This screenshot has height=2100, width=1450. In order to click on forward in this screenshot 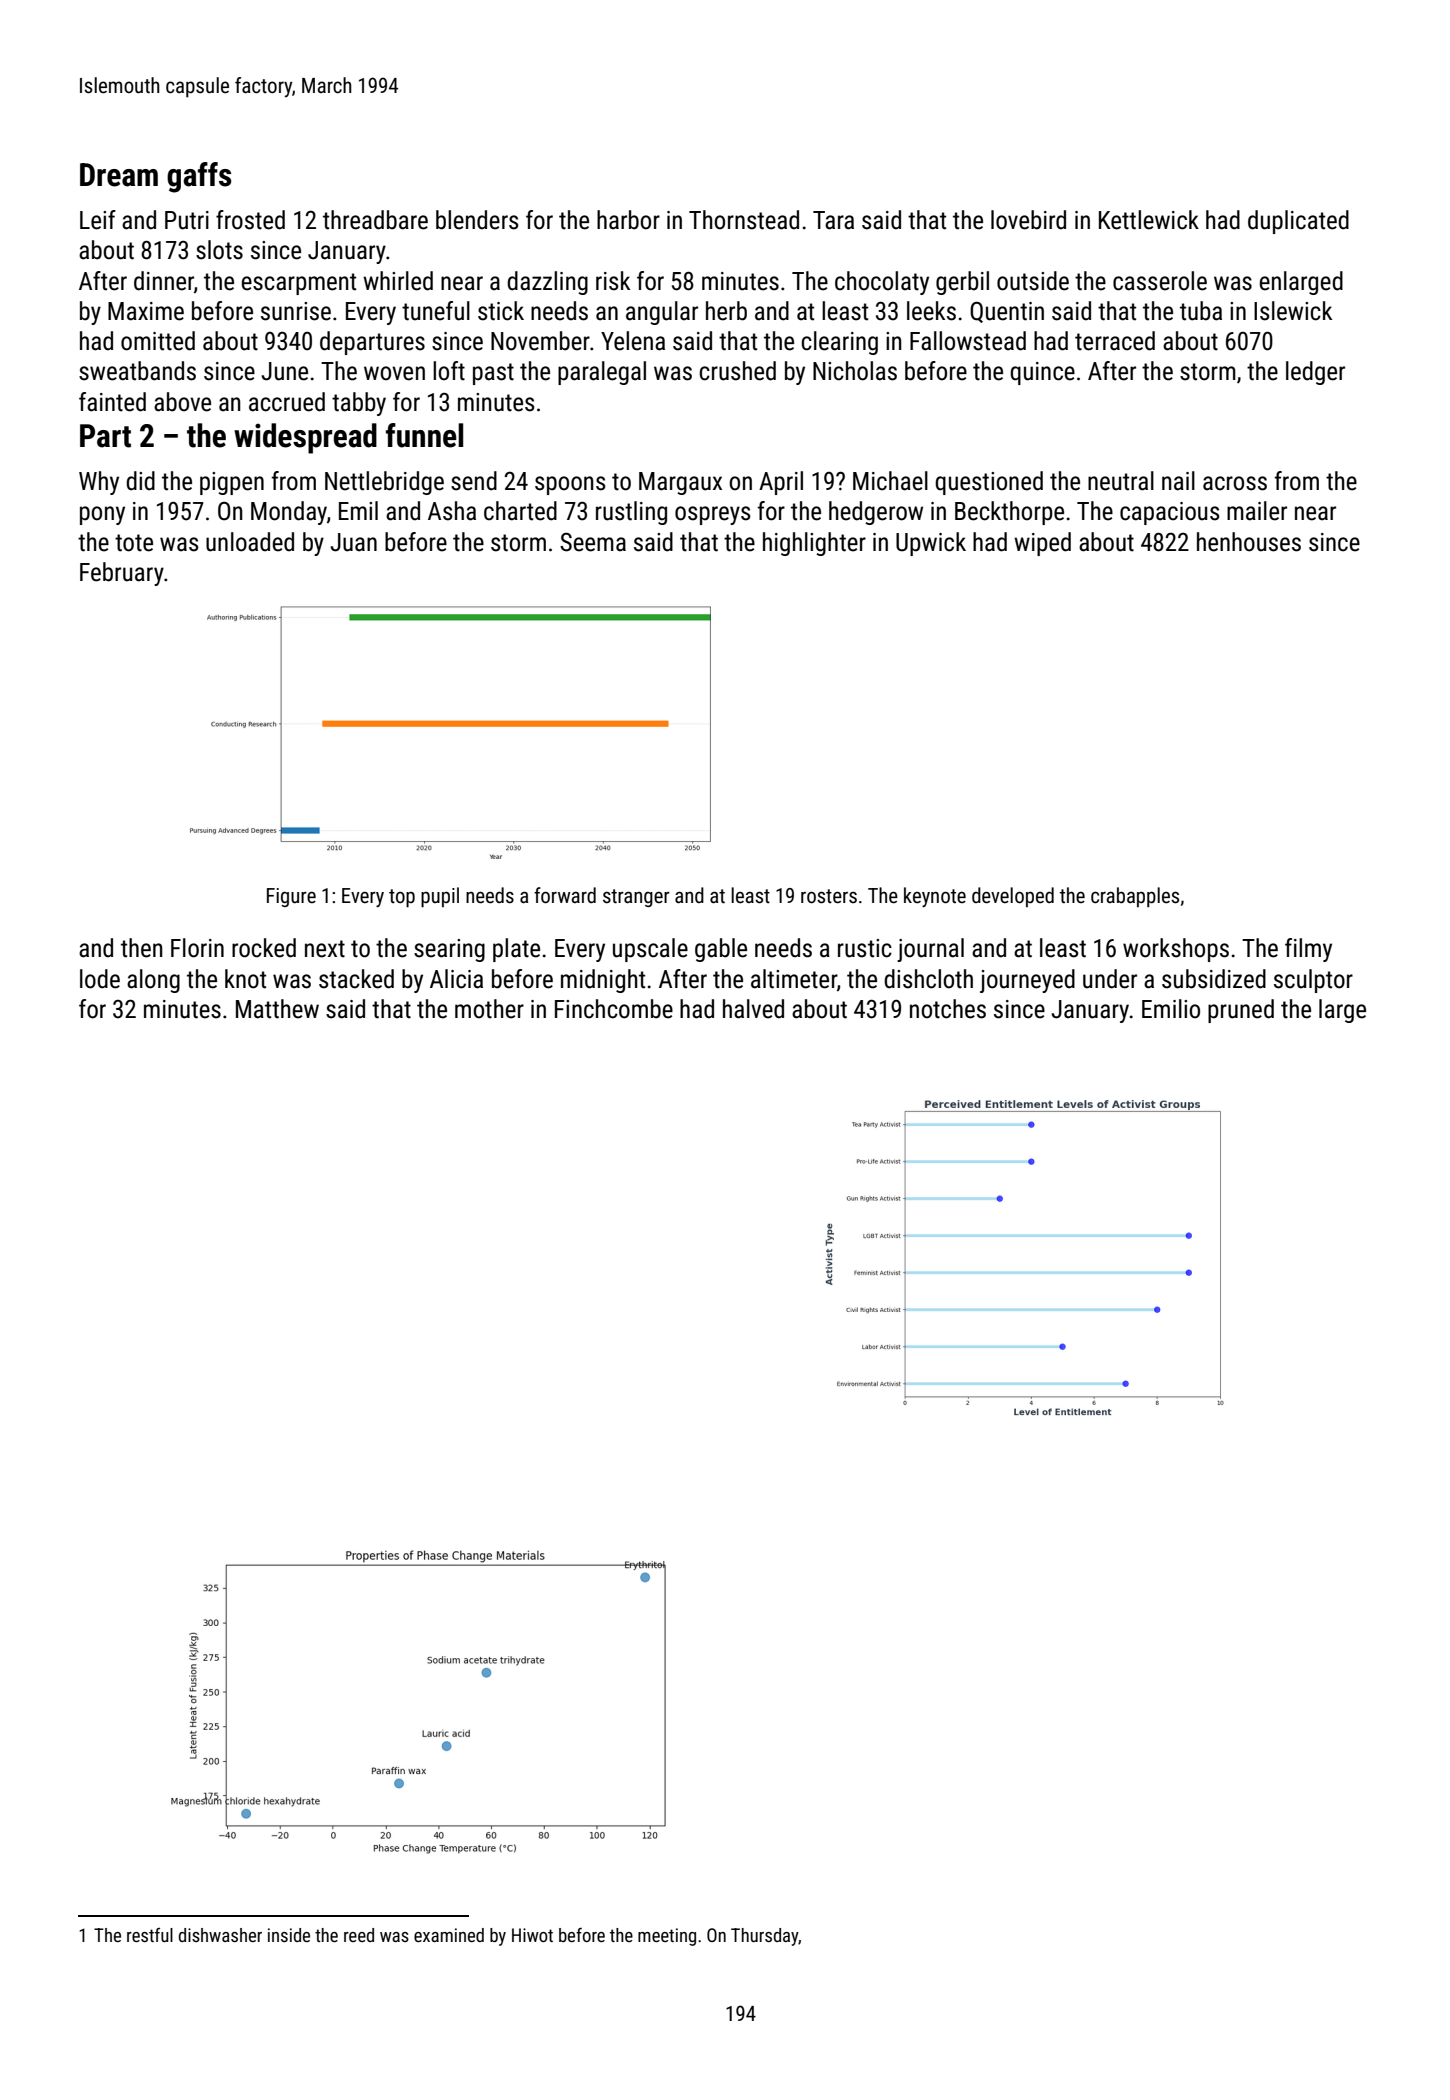, I will do `click(565, 895)`.
